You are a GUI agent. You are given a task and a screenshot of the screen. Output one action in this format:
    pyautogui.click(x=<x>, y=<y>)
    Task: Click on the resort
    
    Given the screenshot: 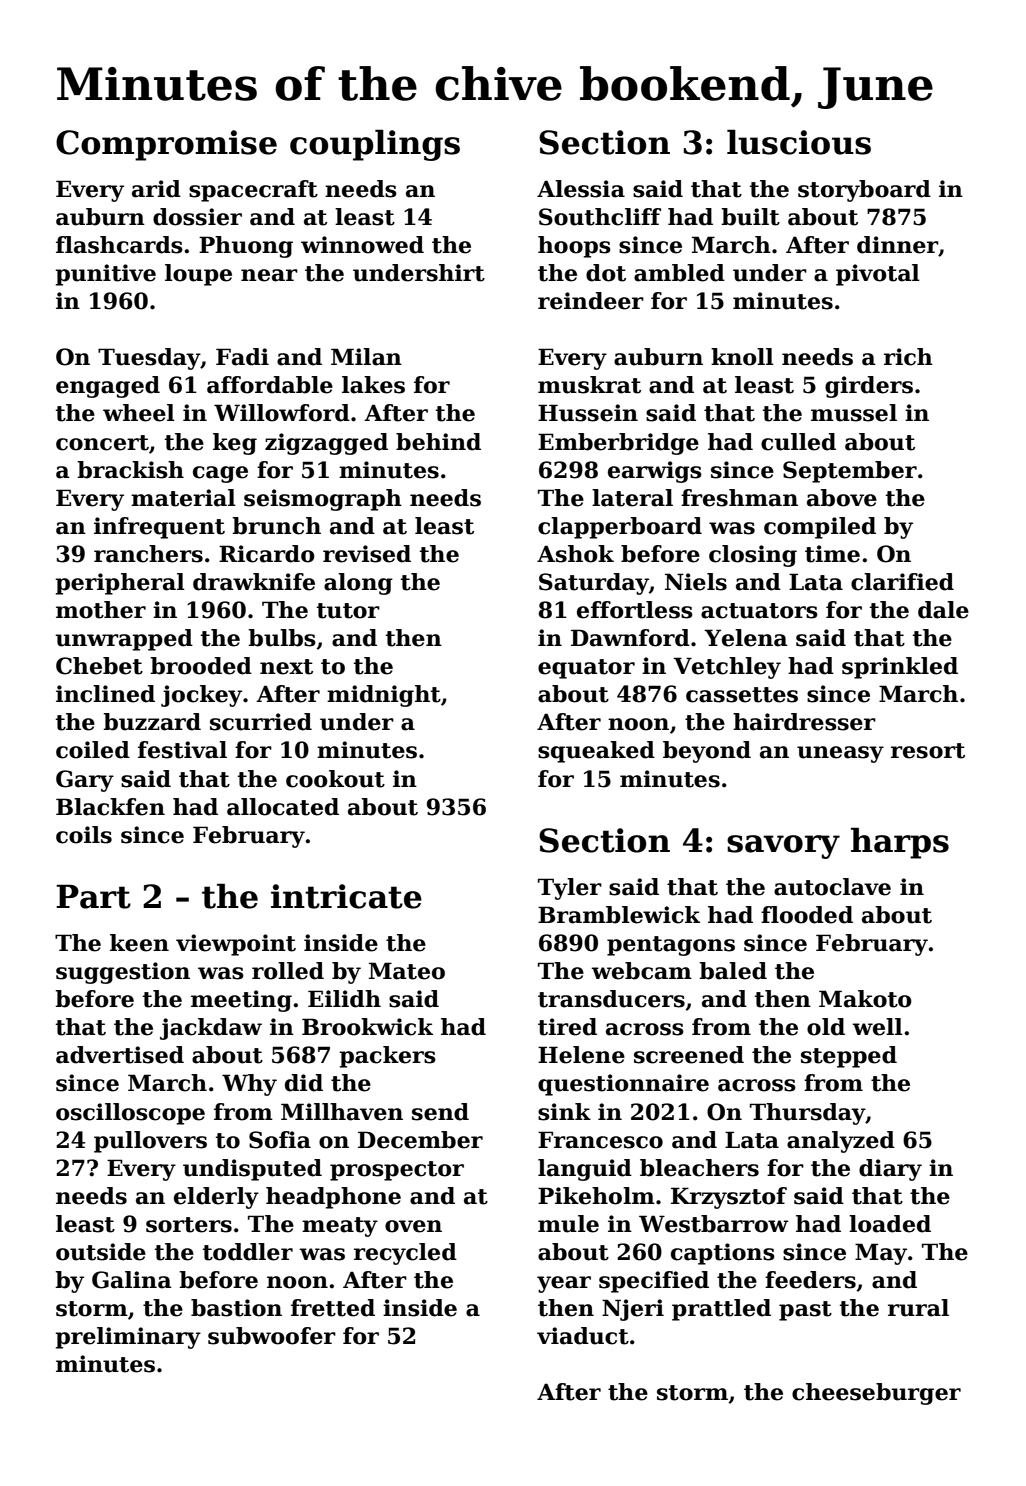 What is the action you would take?
    pyautogui.click(x=928, y=751)
